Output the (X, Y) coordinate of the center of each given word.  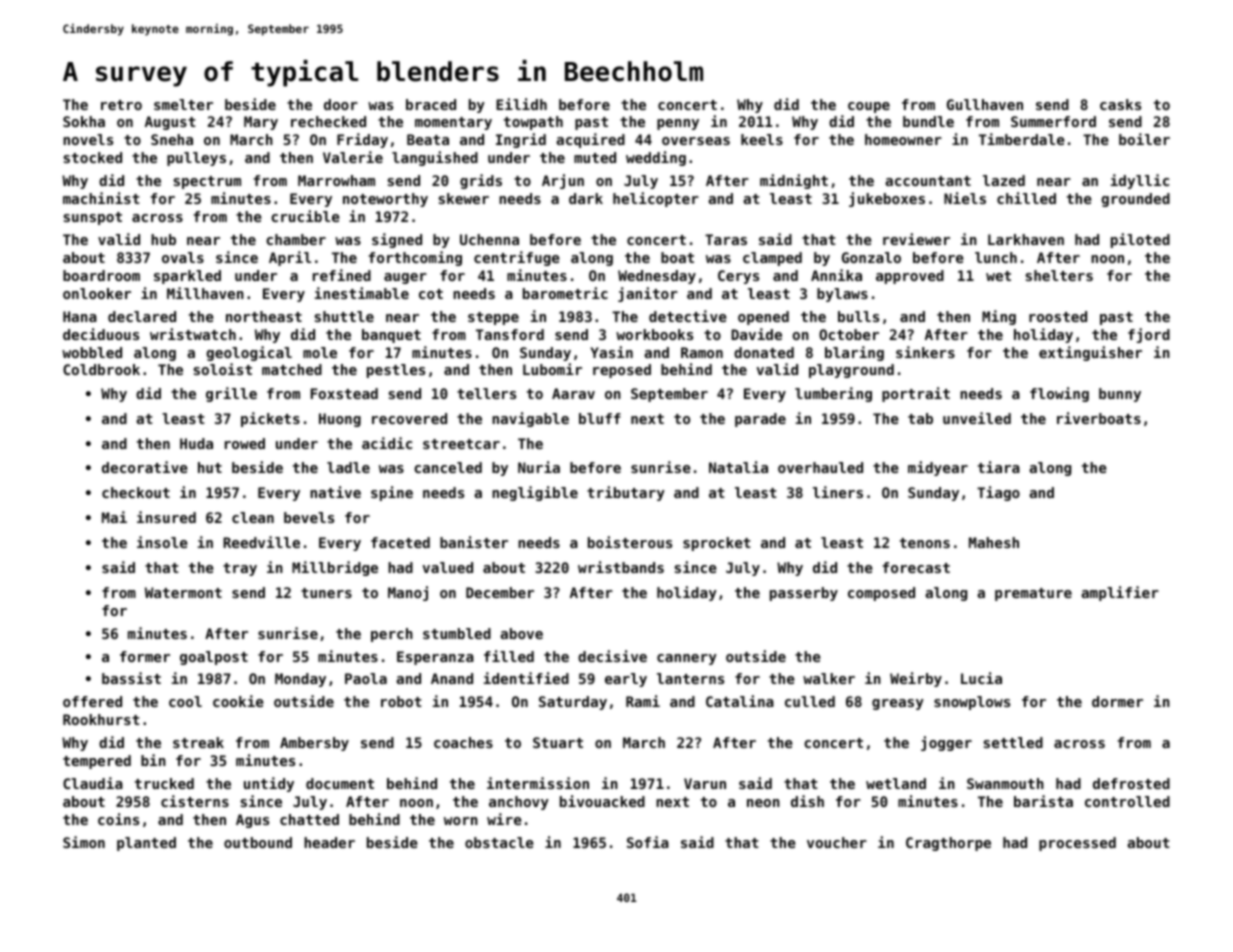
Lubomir (552, 369)
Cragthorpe (948, 844)
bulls (858, 316)
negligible (535, 493)
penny (678, 124)
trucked (164, 783)
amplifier (1120, 593)
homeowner (903, 139)
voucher (837, 842)
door (341, 104)
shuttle (344, 316)
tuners (326, 593)
